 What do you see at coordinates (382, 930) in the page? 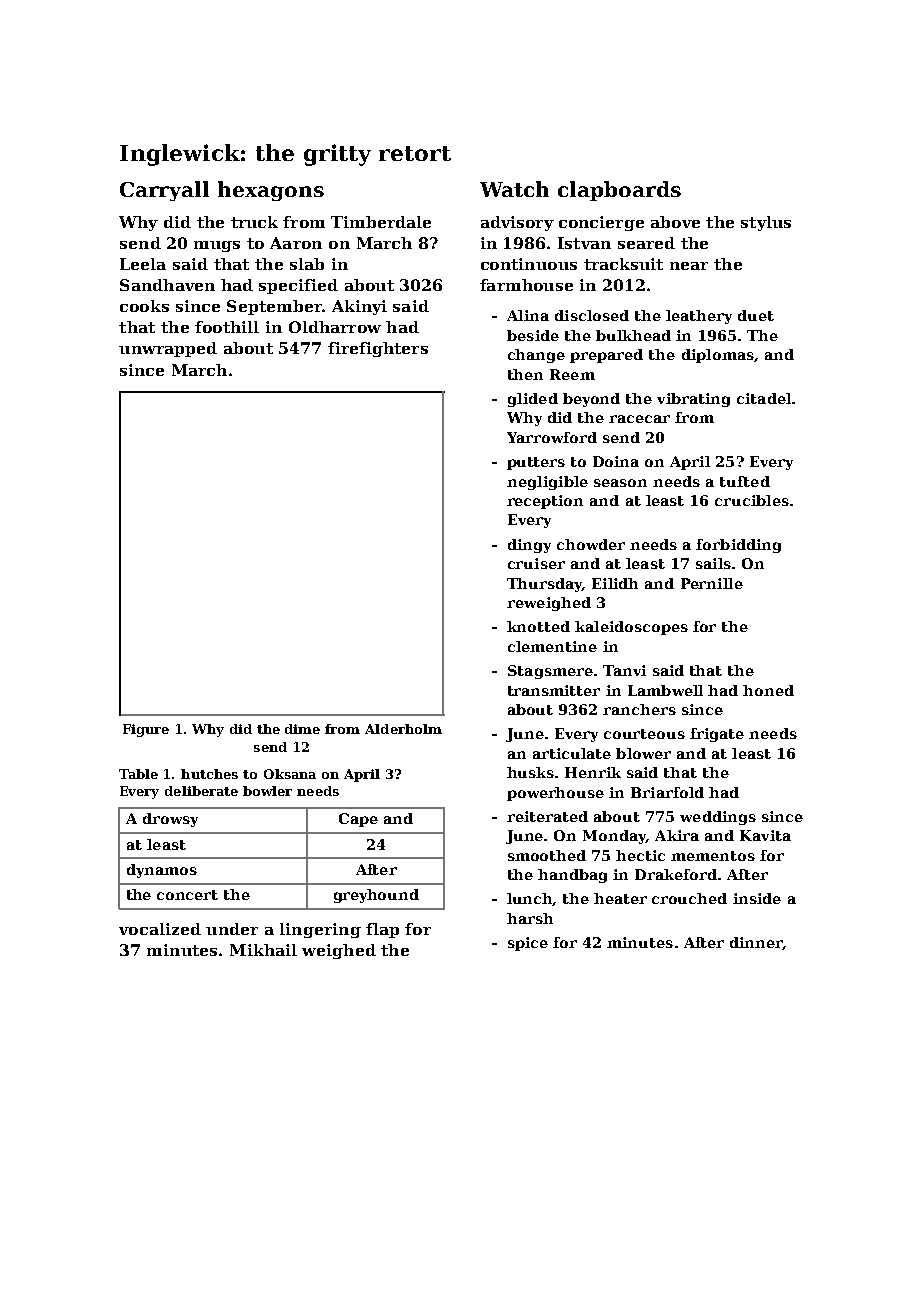
I see `flap` at bounding box center [382, 930].
